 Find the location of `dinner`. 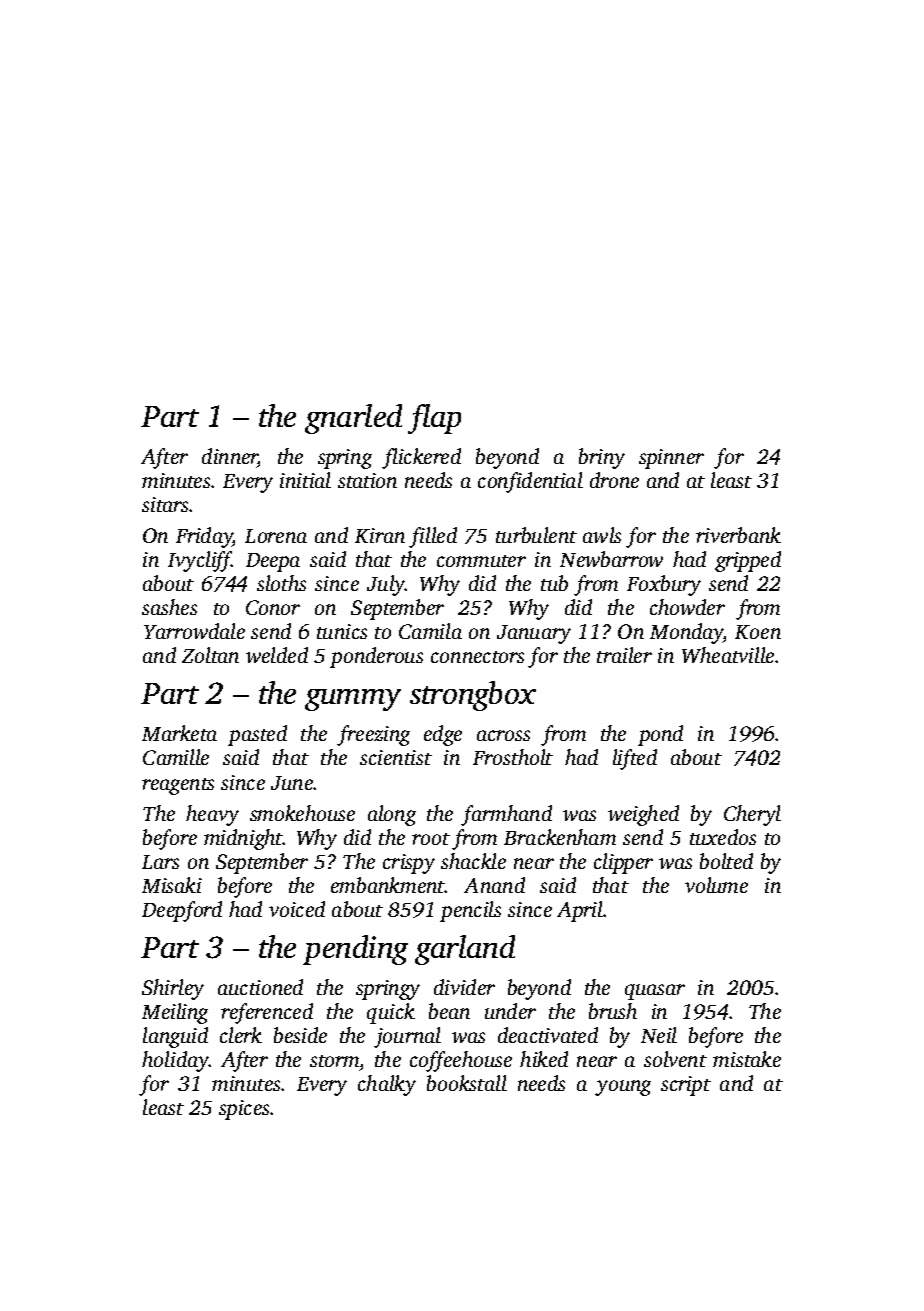

dinner is located at coordinates (230, 457).
